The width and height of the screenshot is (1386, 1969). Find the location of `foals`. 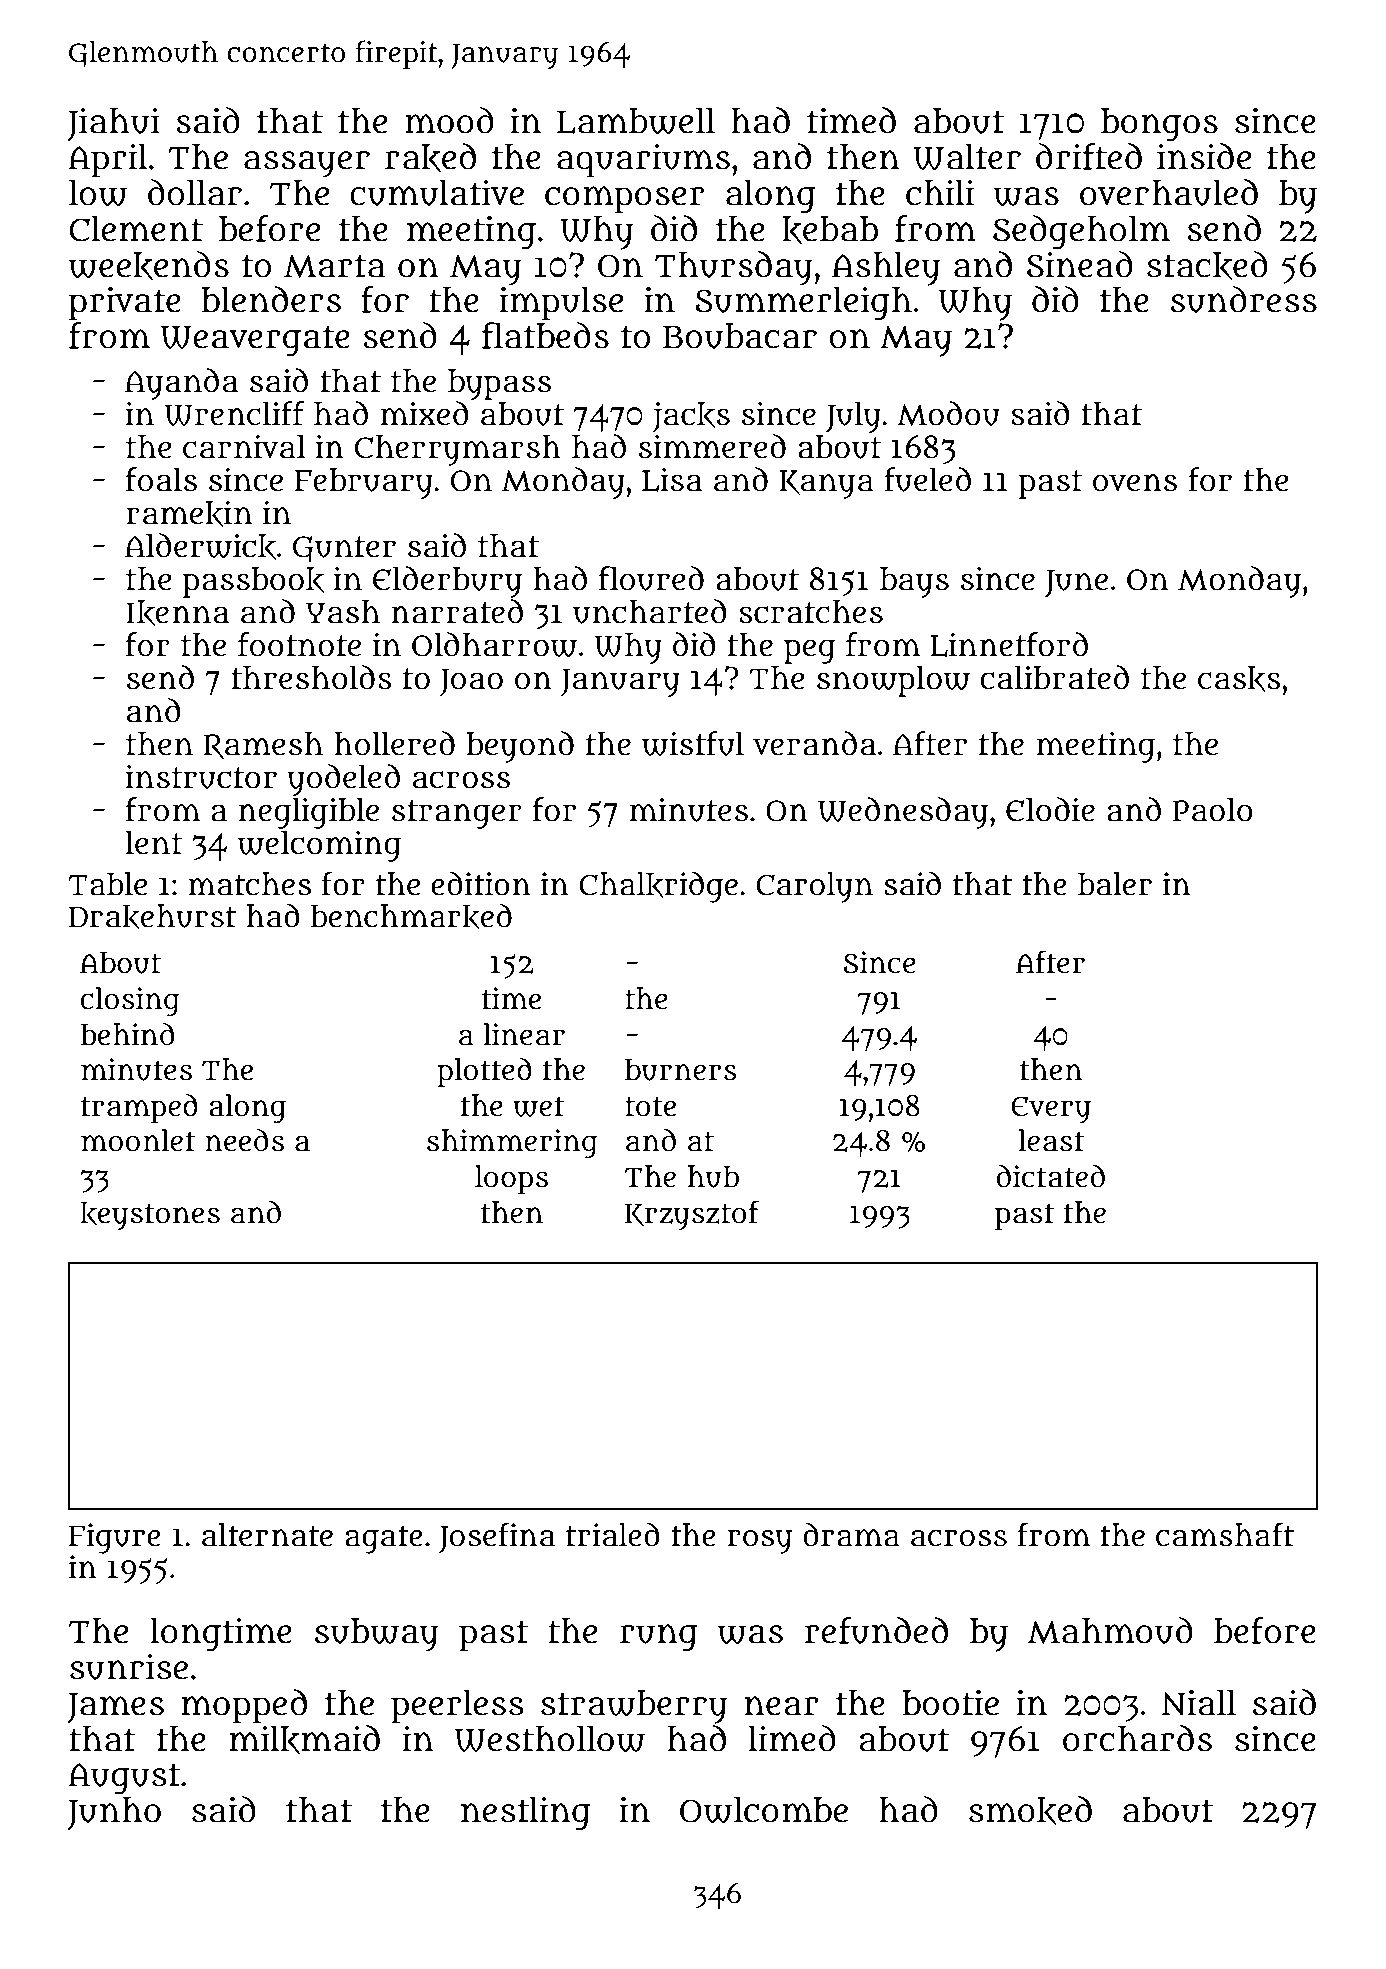

foals is located at coordinates (161, 479).
